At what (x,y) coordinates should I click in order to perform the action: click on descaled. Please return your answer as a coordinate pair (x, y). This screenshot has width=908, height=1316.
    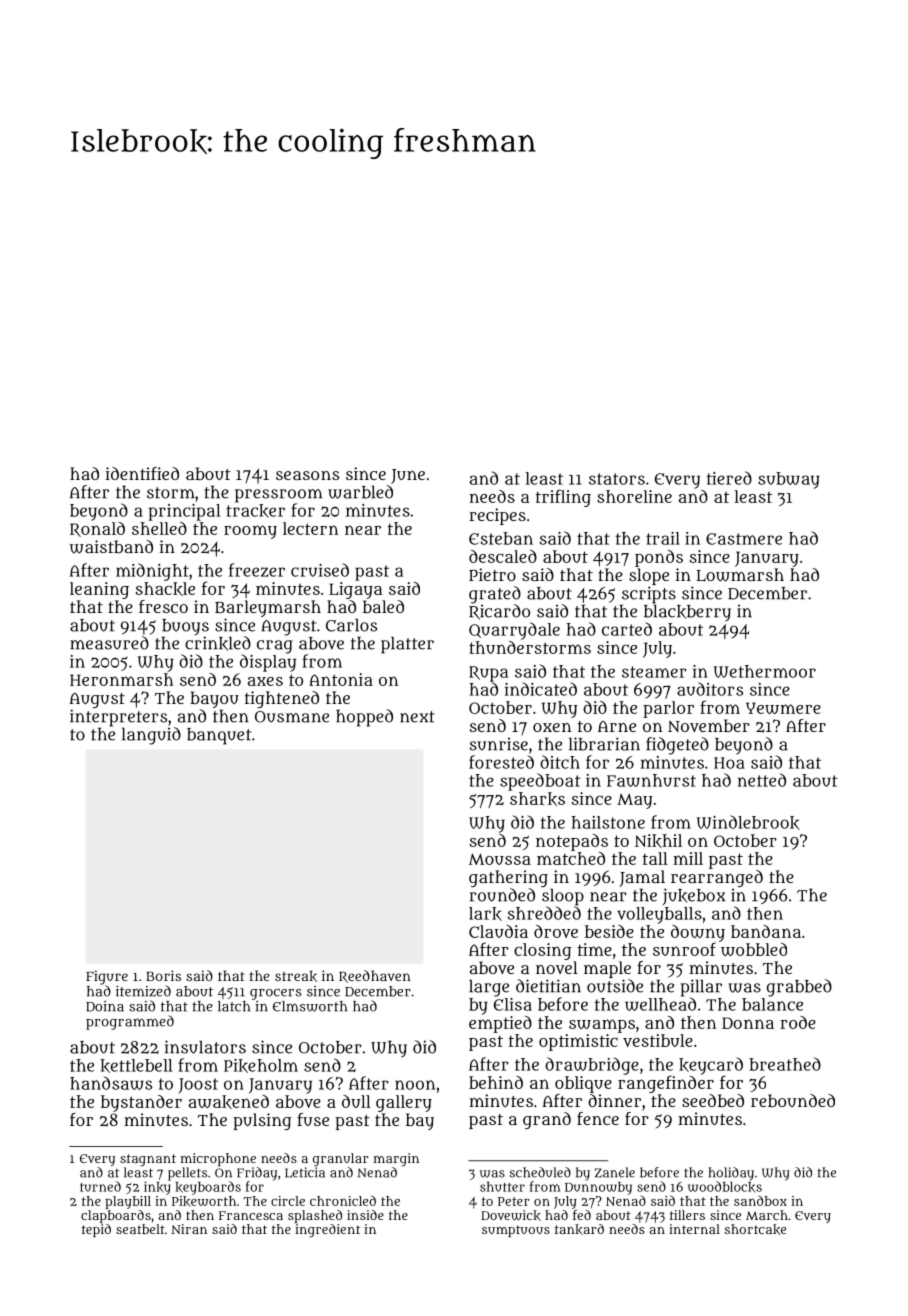
    Looking at the image, I should click on (503, 556).
